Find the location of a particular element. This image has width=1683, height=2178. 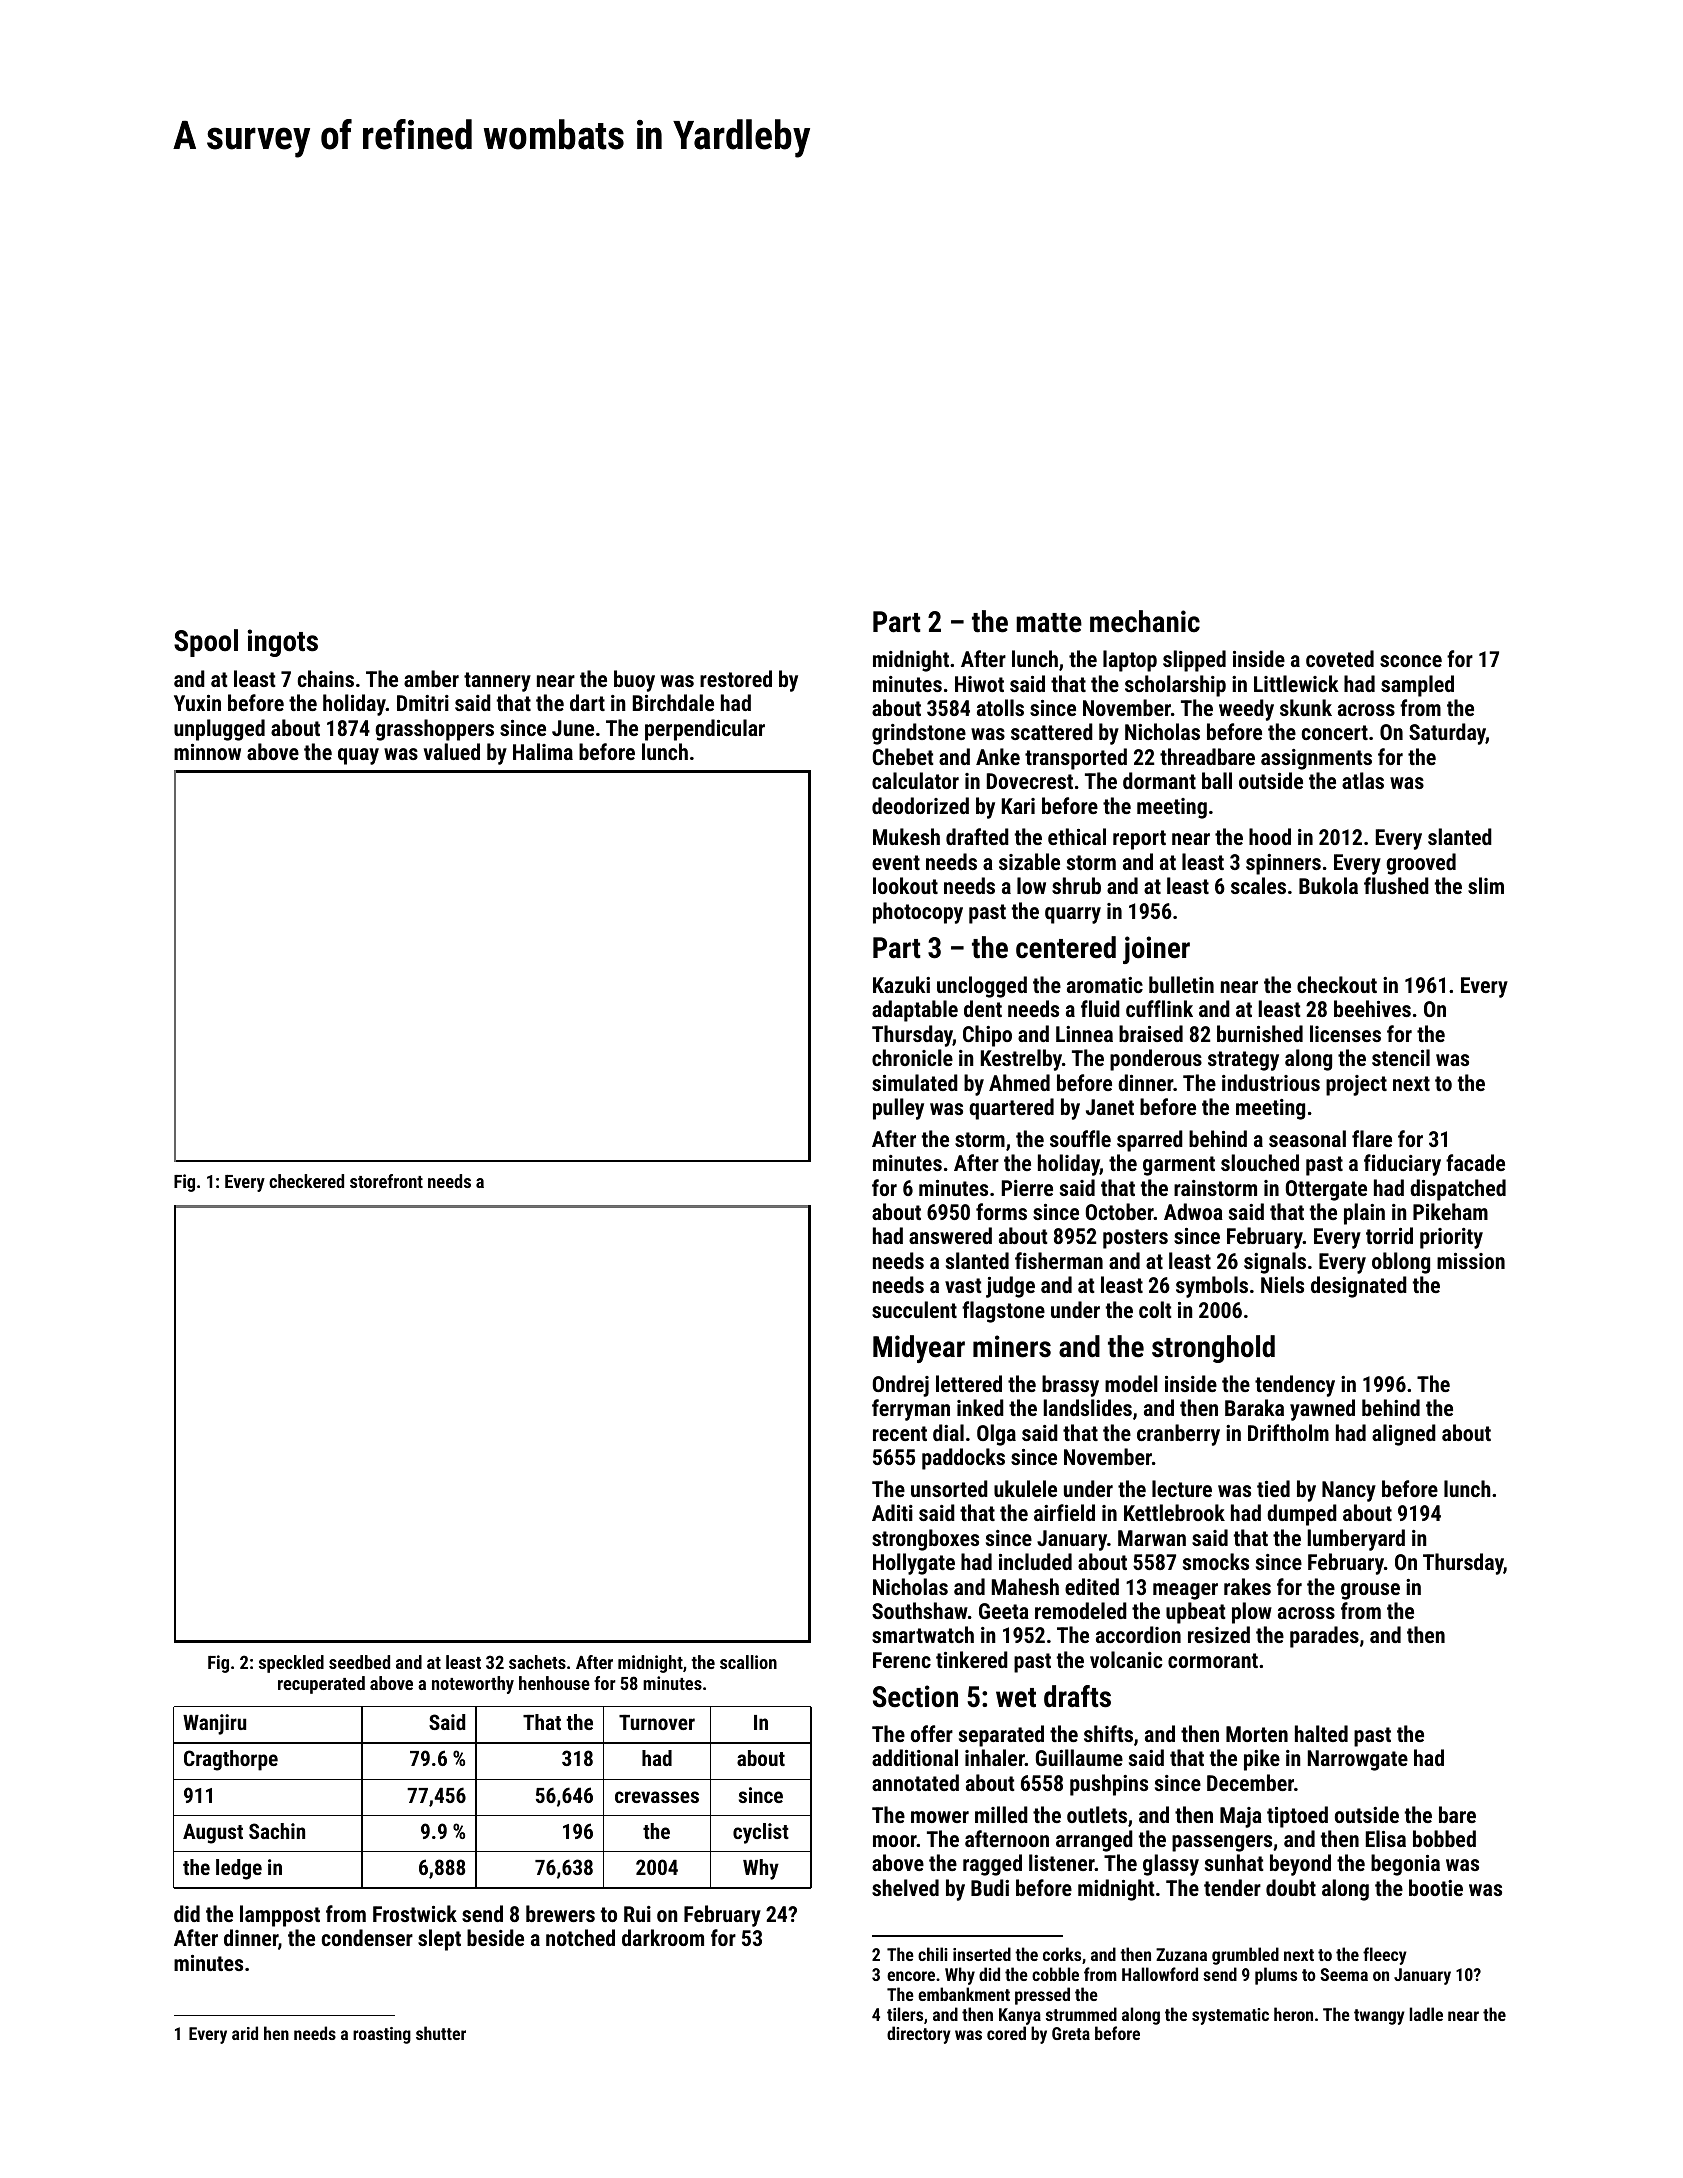

succulent is located at coordinates (914, 1309).
